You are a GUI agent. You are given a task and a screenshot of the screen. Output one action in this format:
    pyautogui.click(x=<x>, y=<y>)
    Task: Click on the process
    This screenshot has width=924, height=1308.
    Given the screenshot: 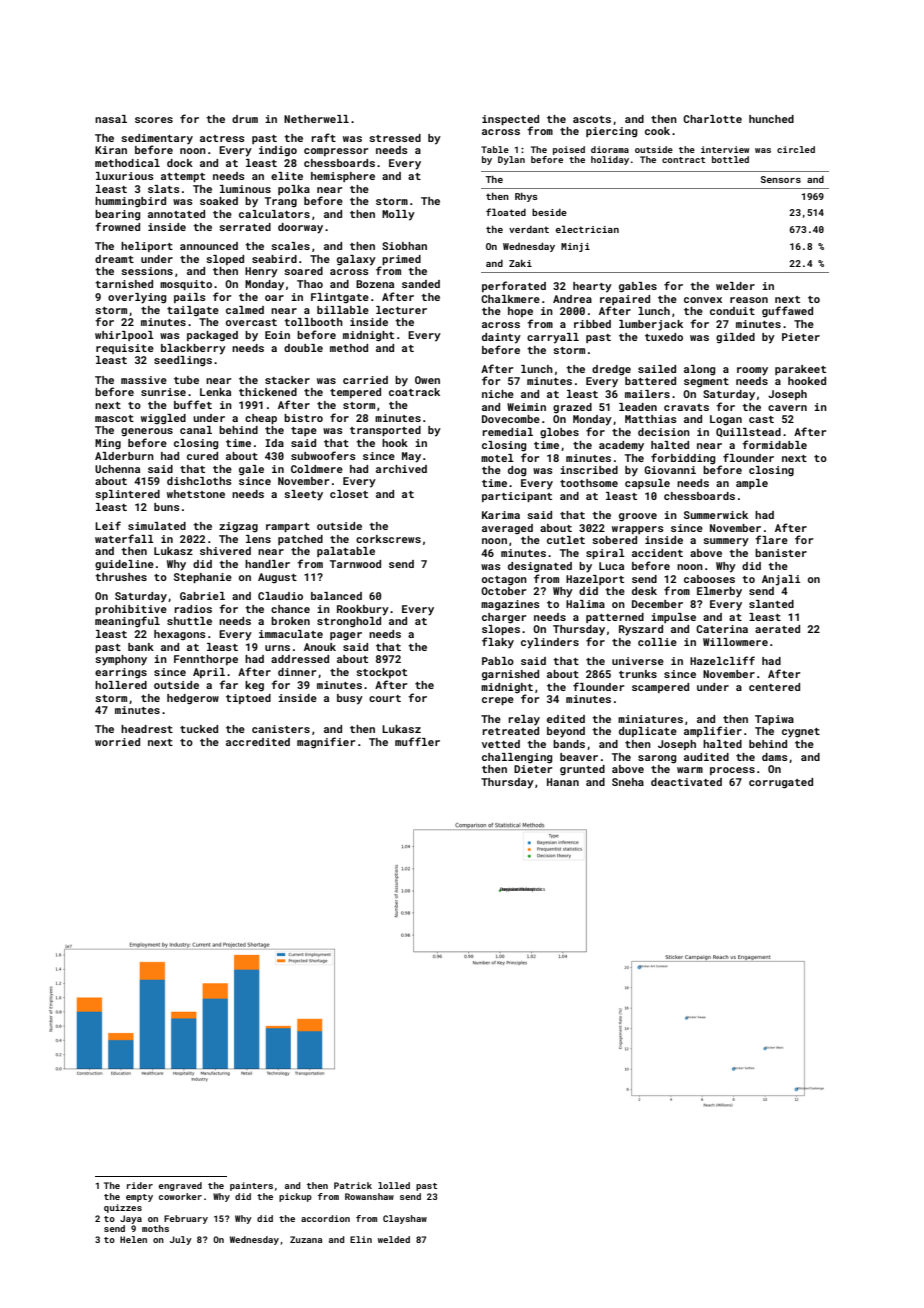 What is the action you would take?
    pyautogui.click(x=732, y=771)
